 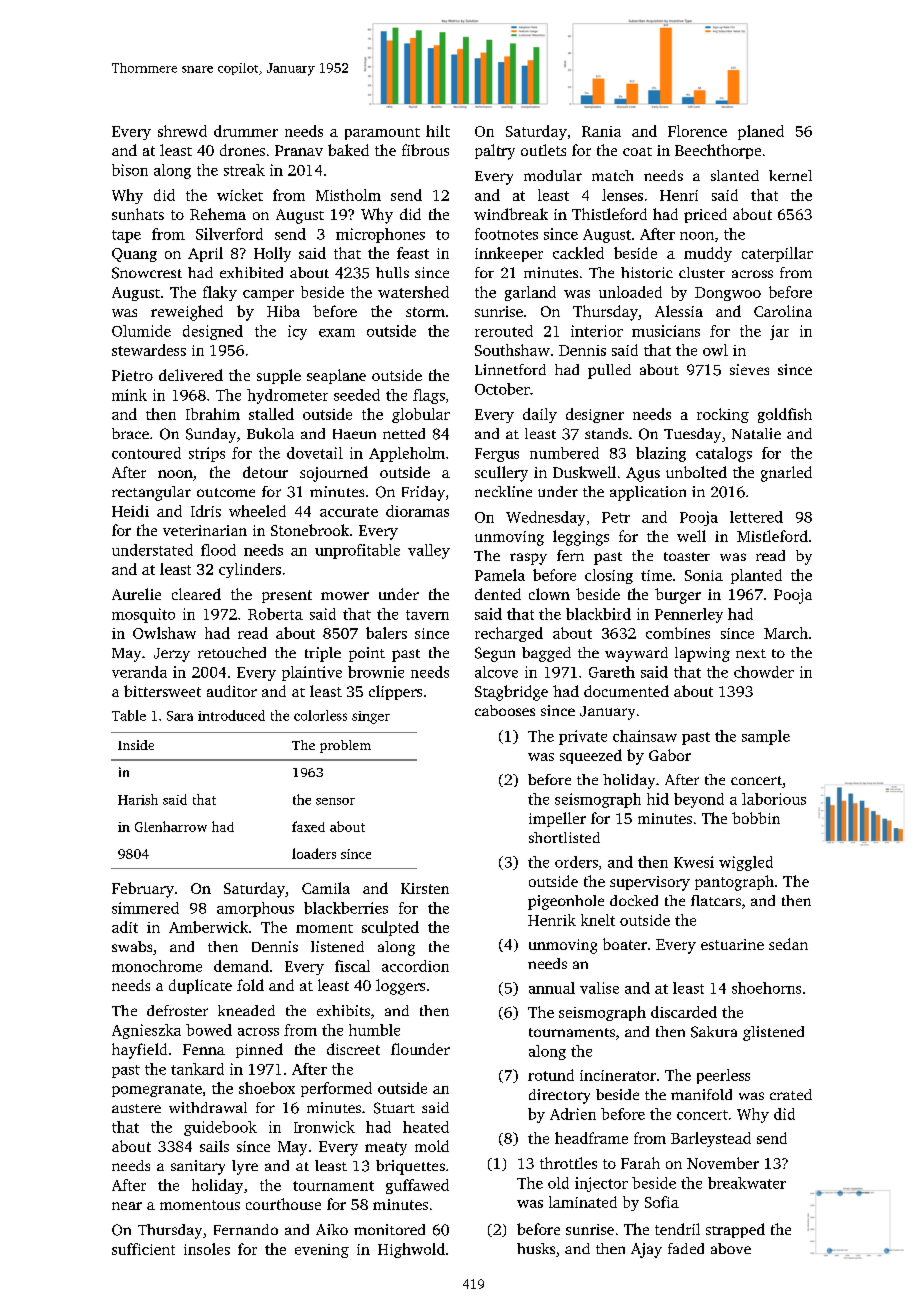 What do you see at coordinates (425, 888) in the screenshot?
I see `Kirsten` at bounding box center [425, 888].
